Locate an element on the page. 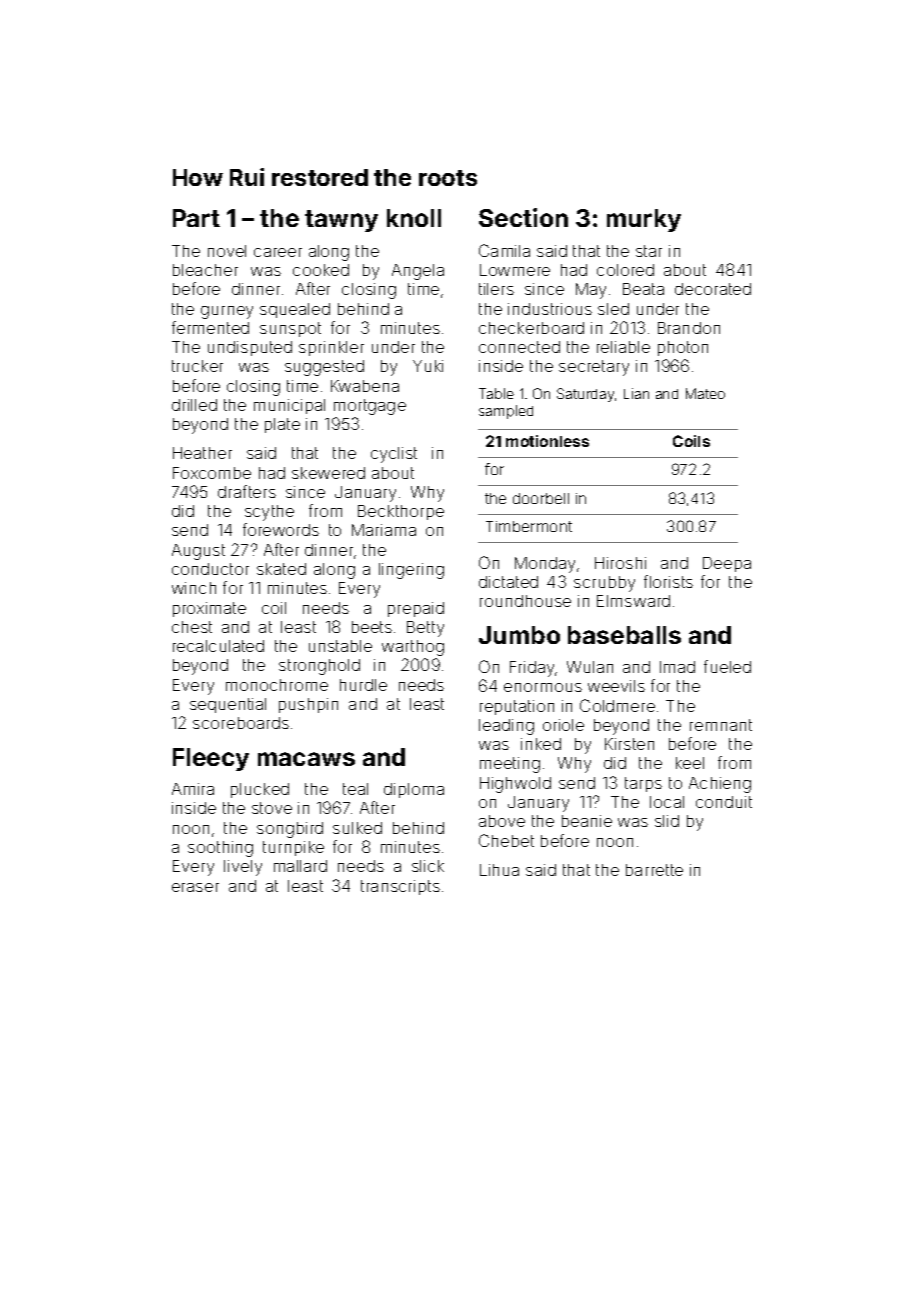 The height and width of the page is (1311, 924). Kwabena is located at coordinates (365, 386).
